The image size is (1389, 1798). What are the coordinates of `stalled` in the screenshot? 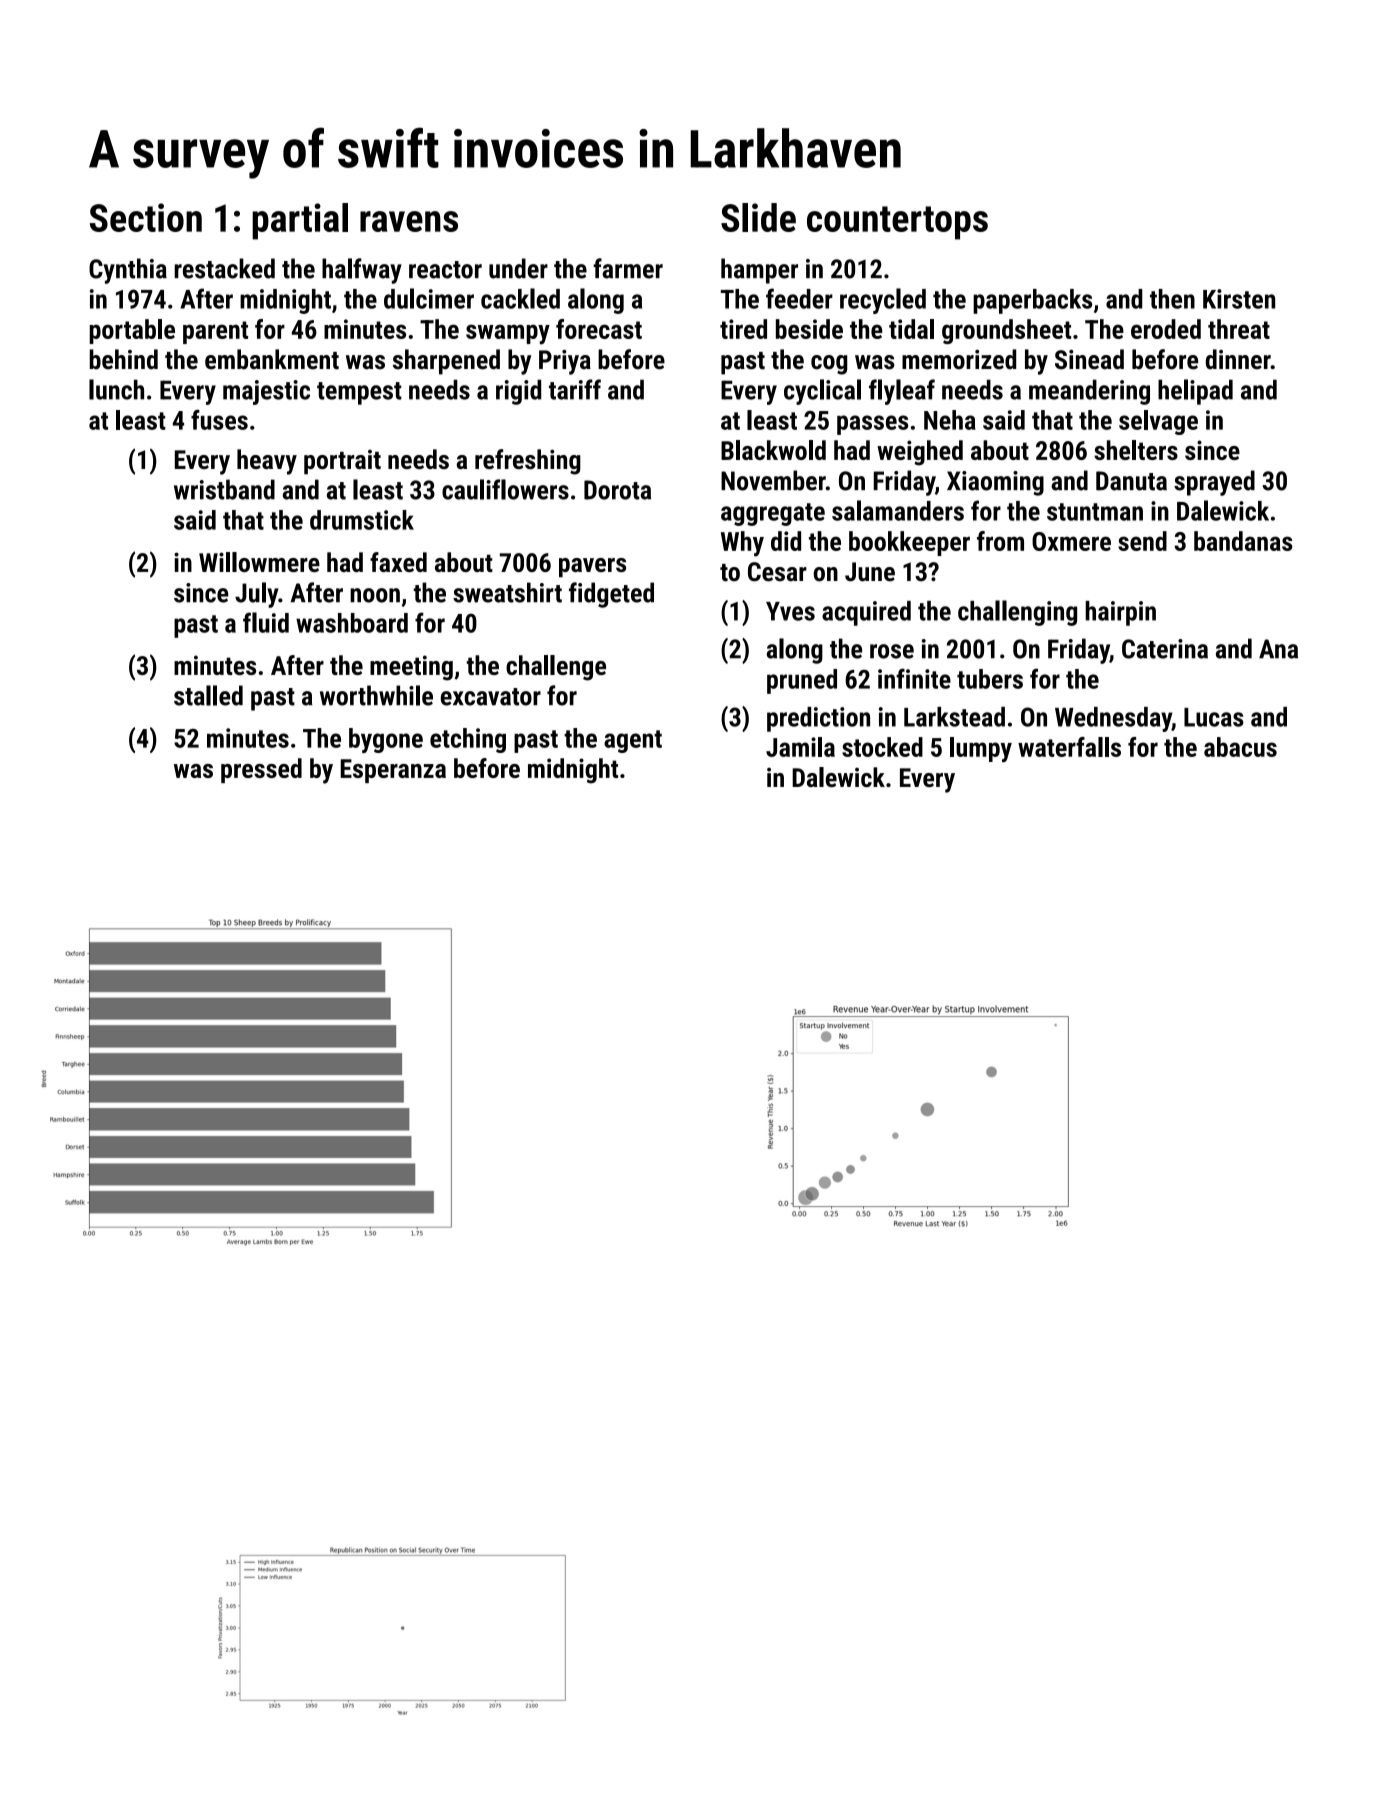 It's located at (208, 695).
